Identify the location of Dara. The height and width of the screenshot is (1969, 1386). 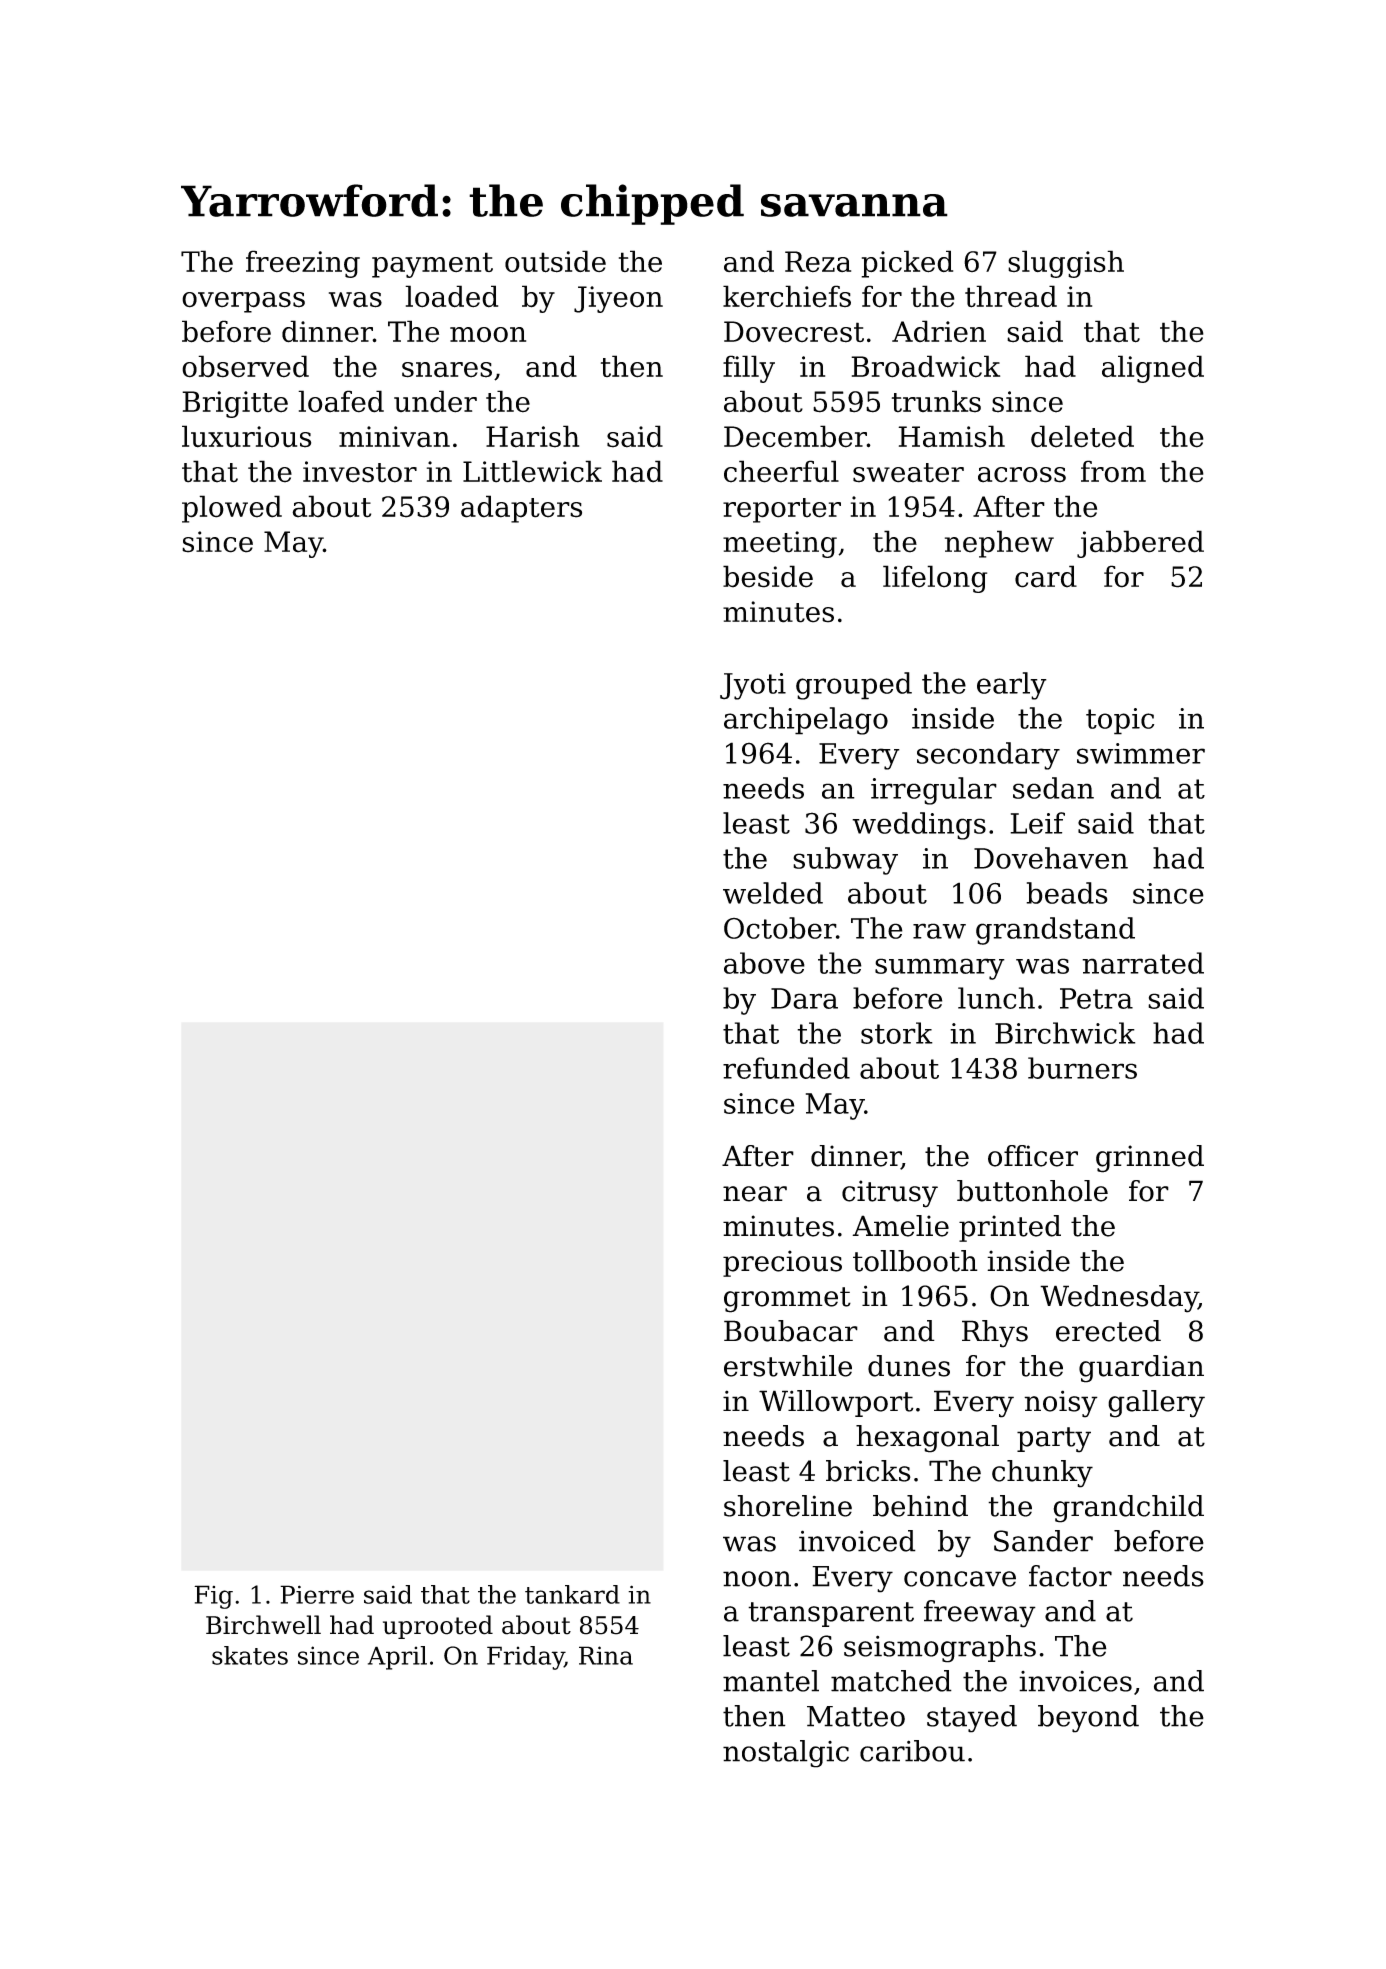
(804, 998).
